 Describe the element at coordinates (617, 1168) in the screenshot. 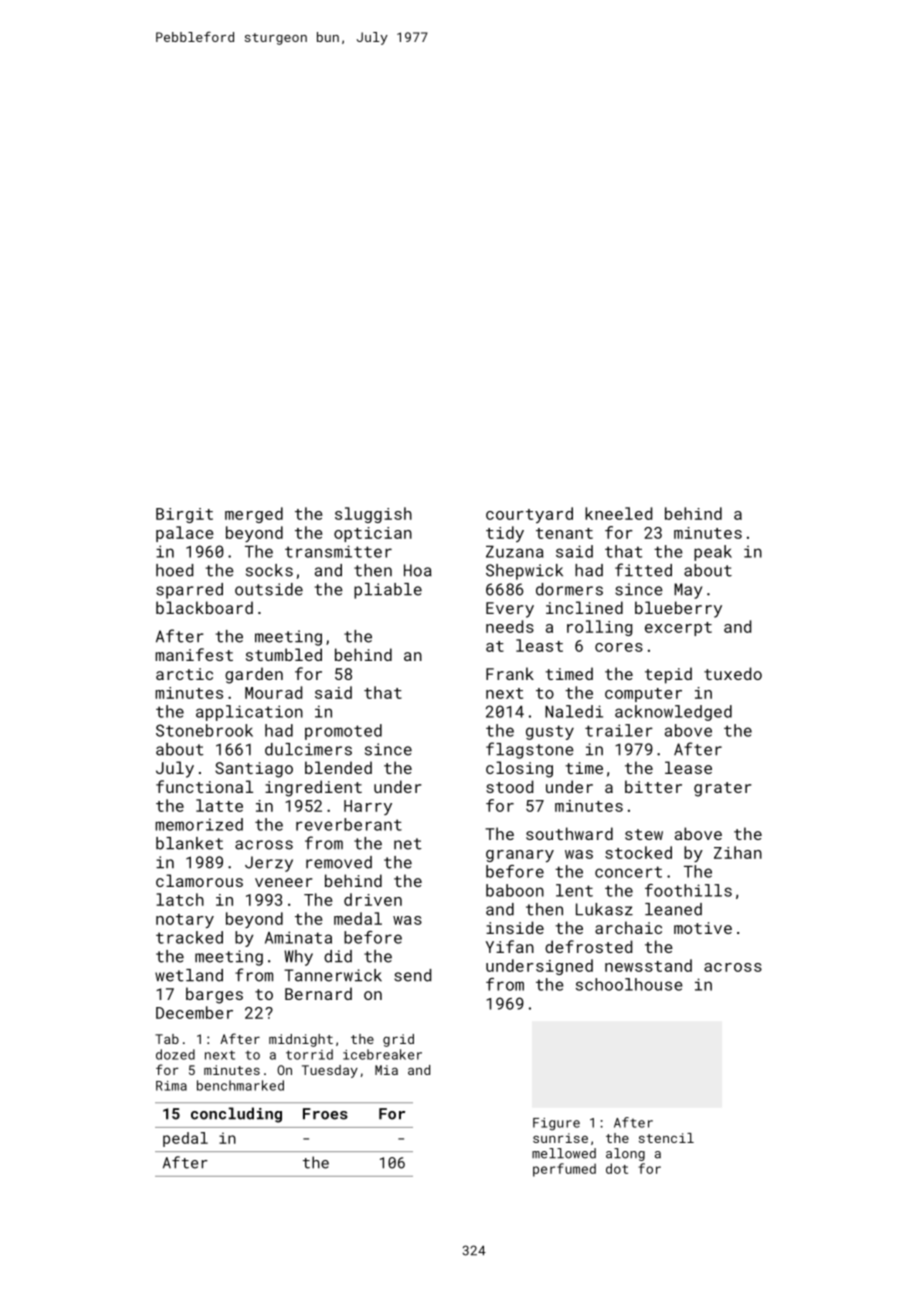

I see `dot` at that location.
